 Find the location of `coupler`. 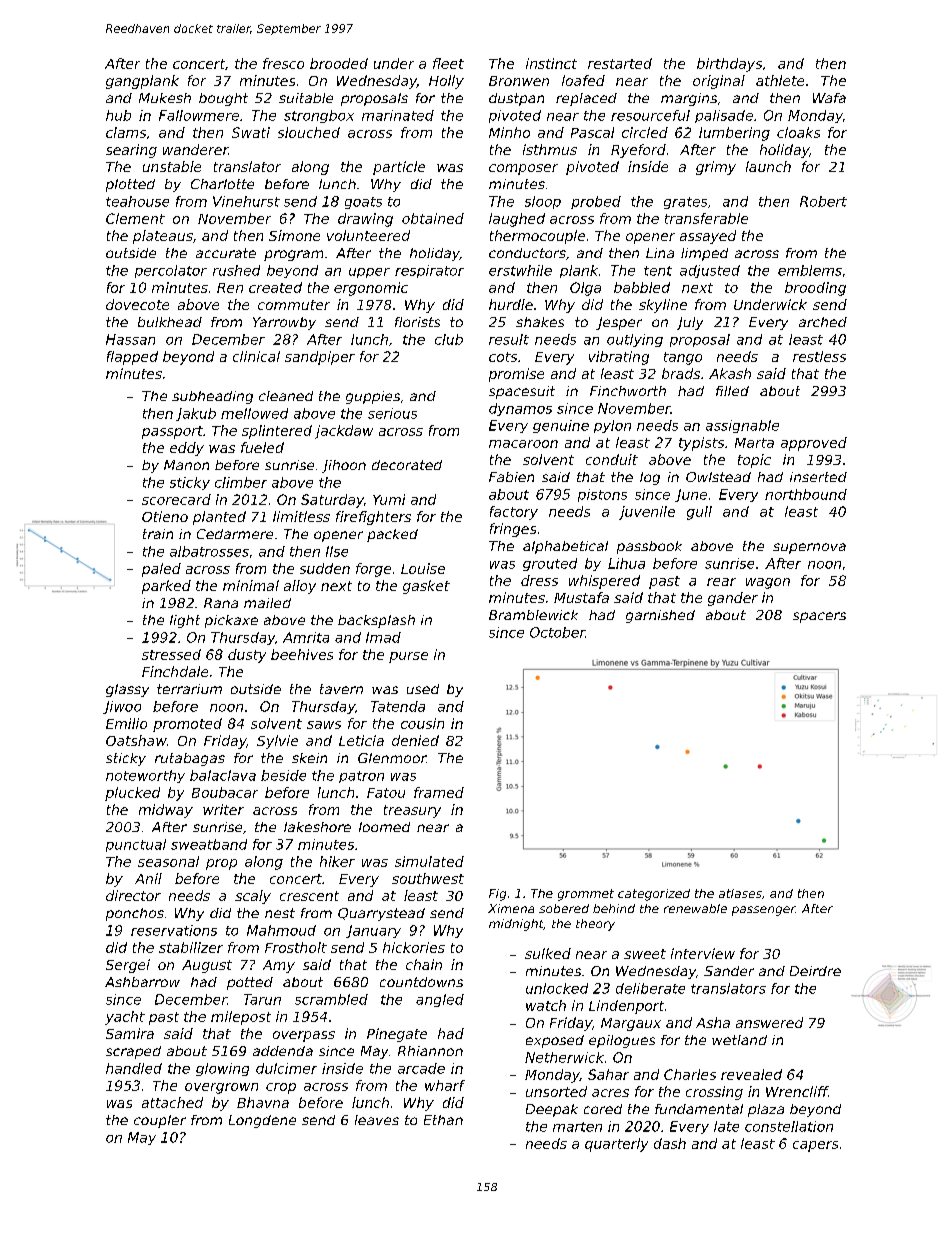

coupler is located at coordinates (160, 1121).
